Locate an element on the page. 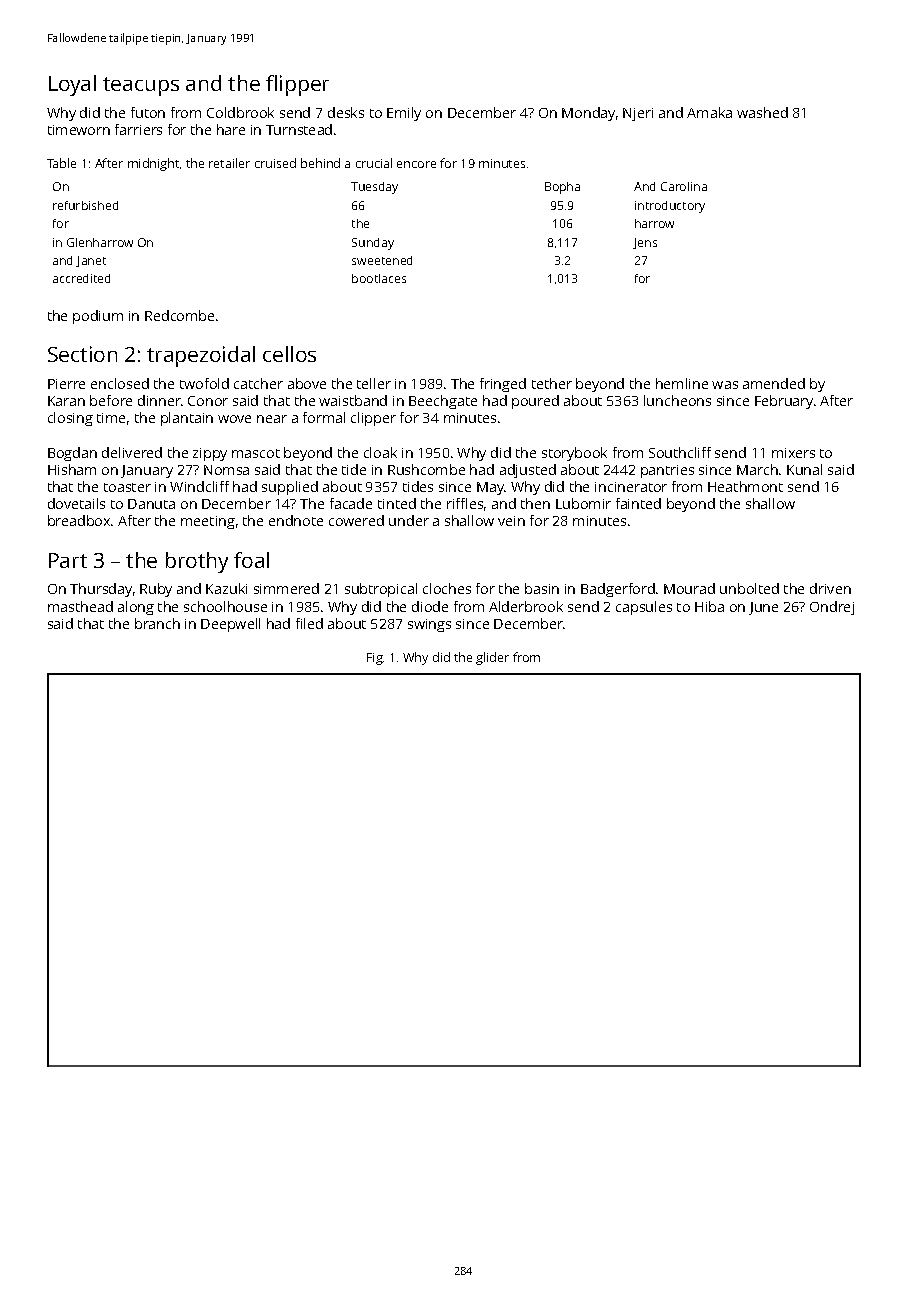 Image resolution: width=908 pixels, height=1316 pixels. Emily is located at coordinates (404, 114).
